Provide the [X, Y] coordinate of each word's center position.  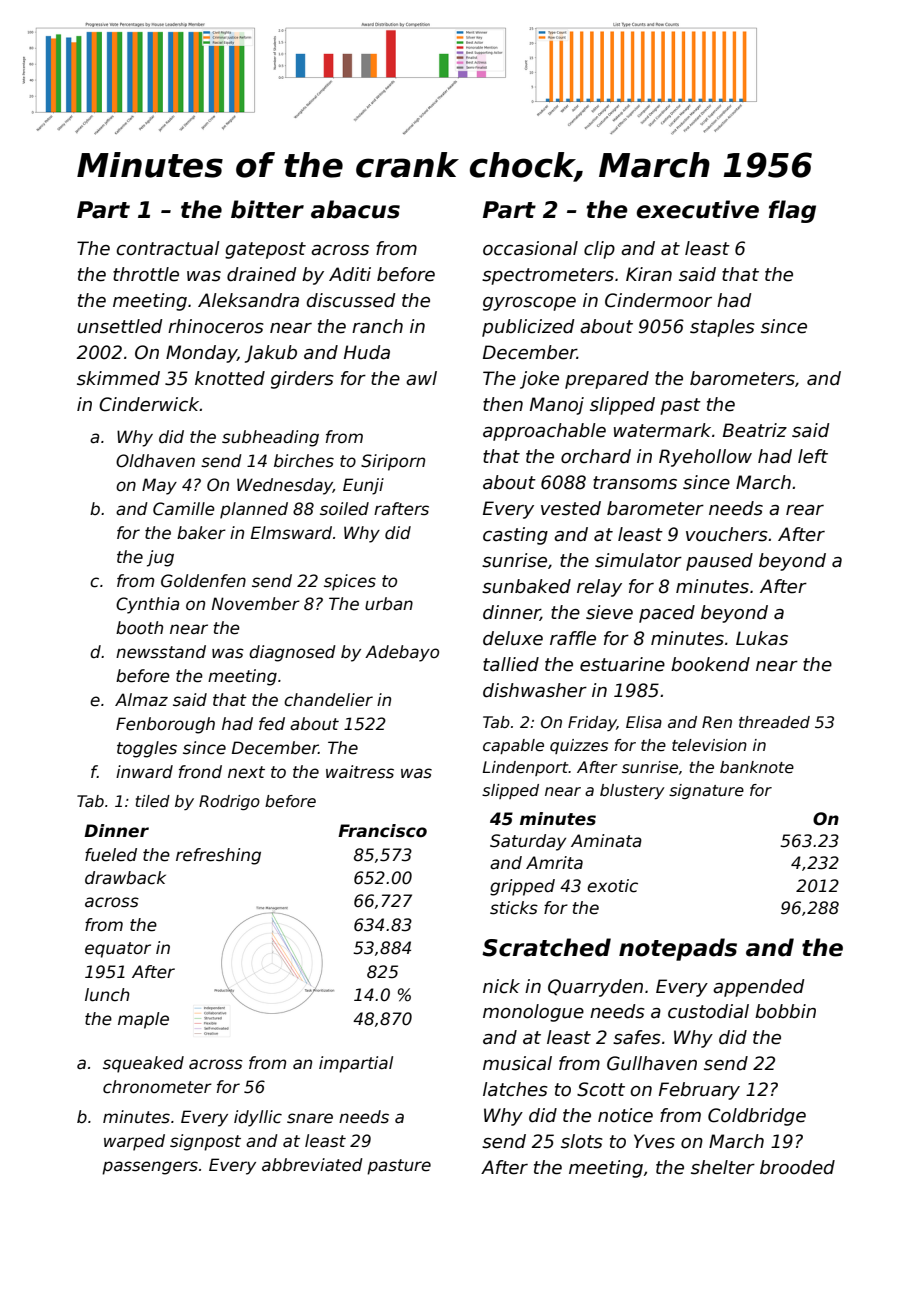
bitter [267, 209]
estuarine [622, 664]
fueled [111, 855]
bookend [710, 664]
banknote [757, 767]
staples [722, 328]
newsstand [161, 652]
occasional [530, 248]
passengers [150, 1168]
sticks [514, 908]
